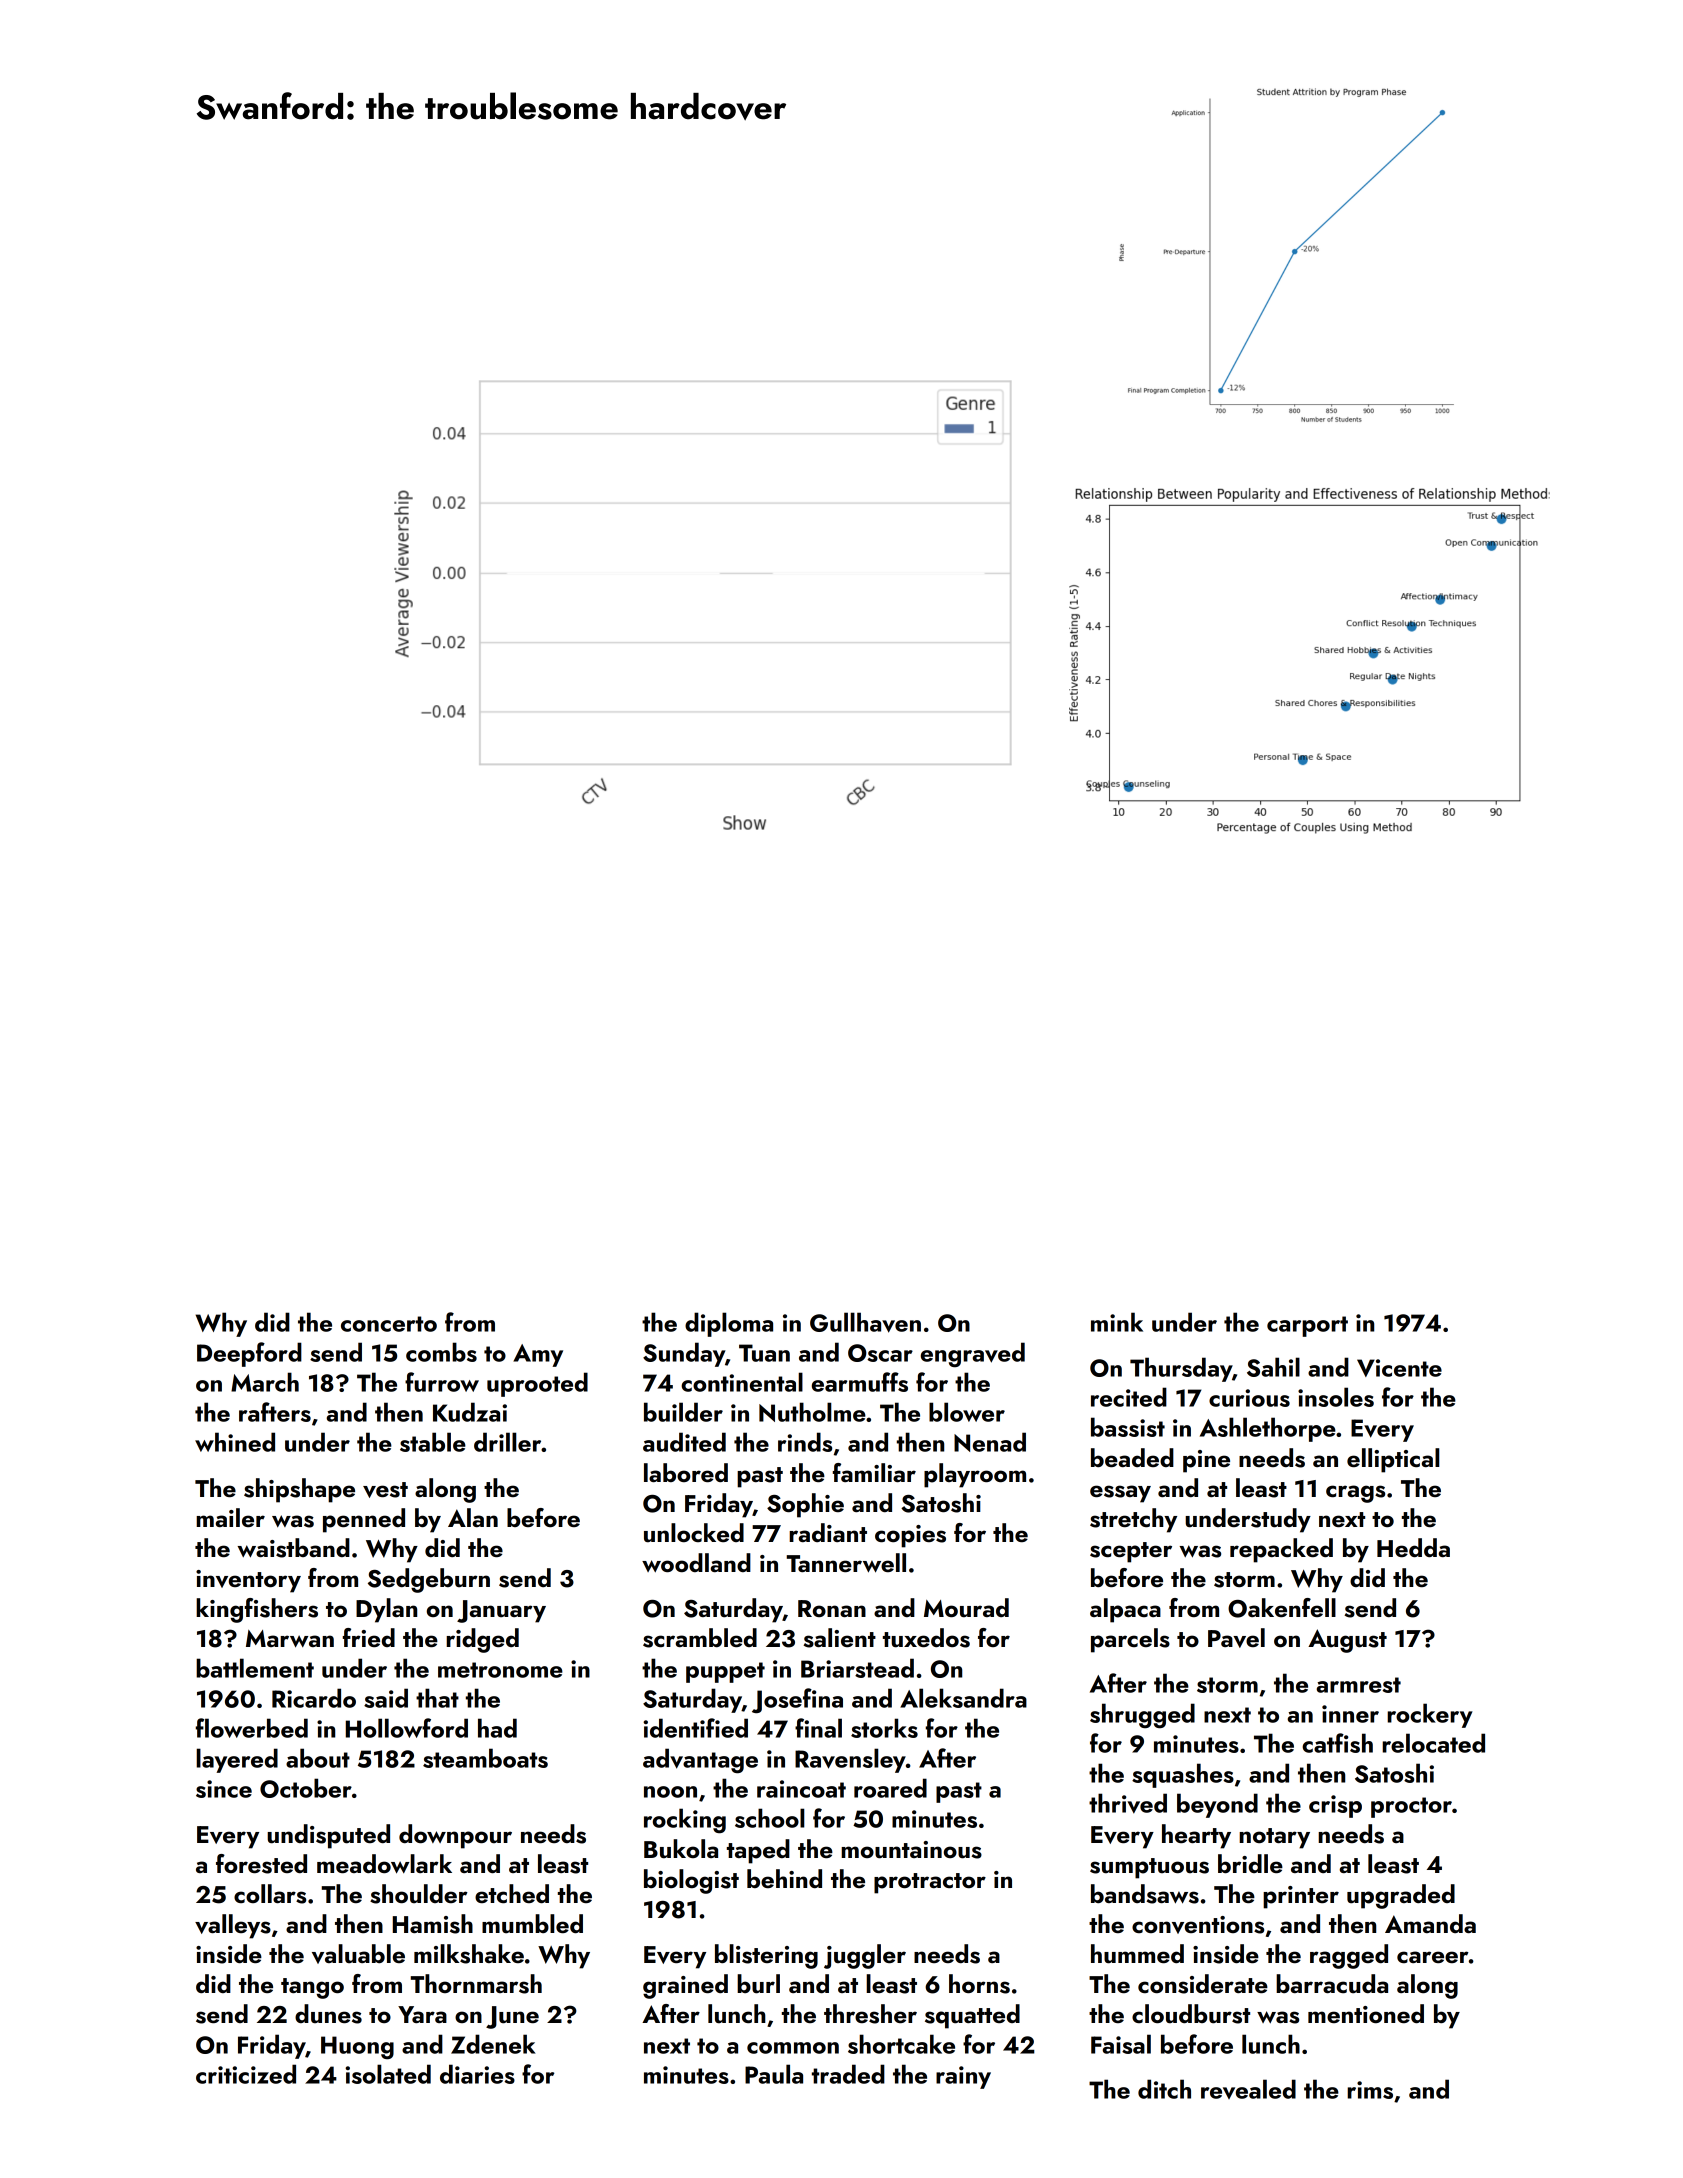 The width and height of the page is (1683, 2178). What do you see at coordinates (1236, 1638) in the page?
I see `Pavel` at bounding box center [1236, 1638].
